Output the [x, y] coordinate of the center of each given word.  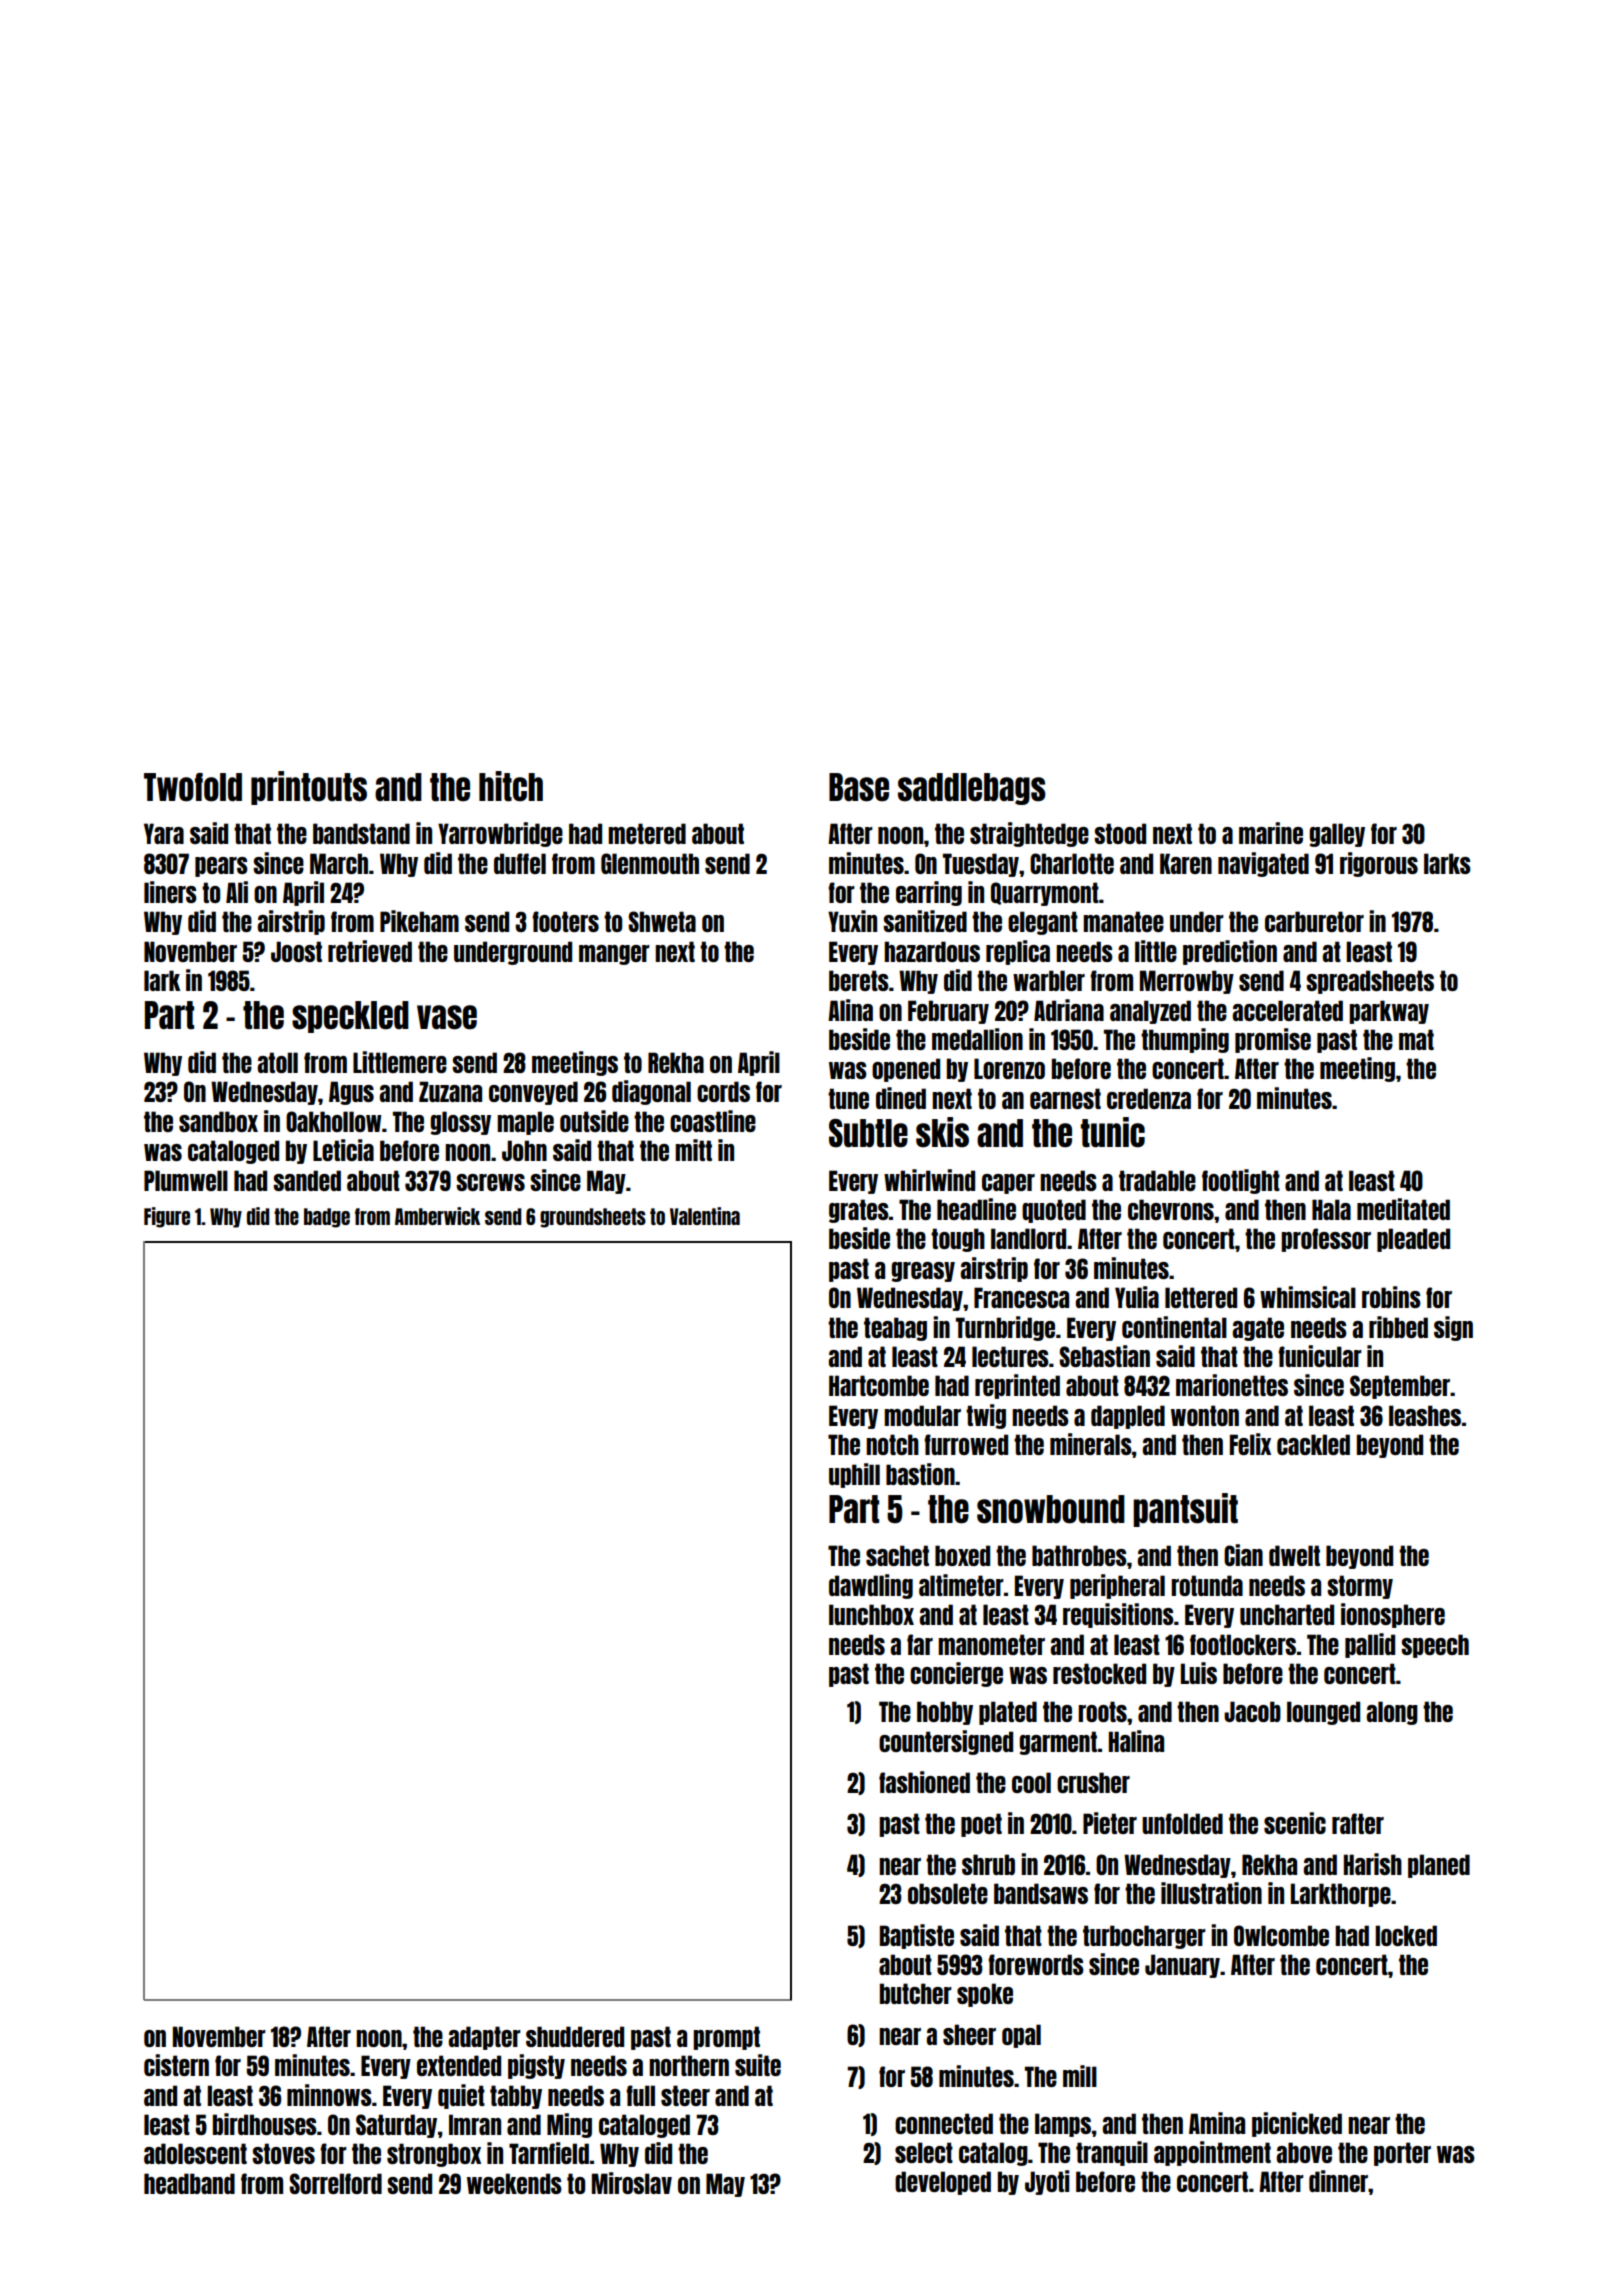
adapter [484, 2038]
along [1392, 1713]
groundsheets [593, 1218]
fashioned [924, 1782]
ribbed [1398, 1327]
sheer [969, 2034]
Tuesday [981, 865]
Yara [164, 833]
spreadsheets [1370, 982]
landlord [1028, 1238]
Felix [1250, 1444]
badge [327, 1218]
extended [459, 2065]
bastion [920, 1474]
